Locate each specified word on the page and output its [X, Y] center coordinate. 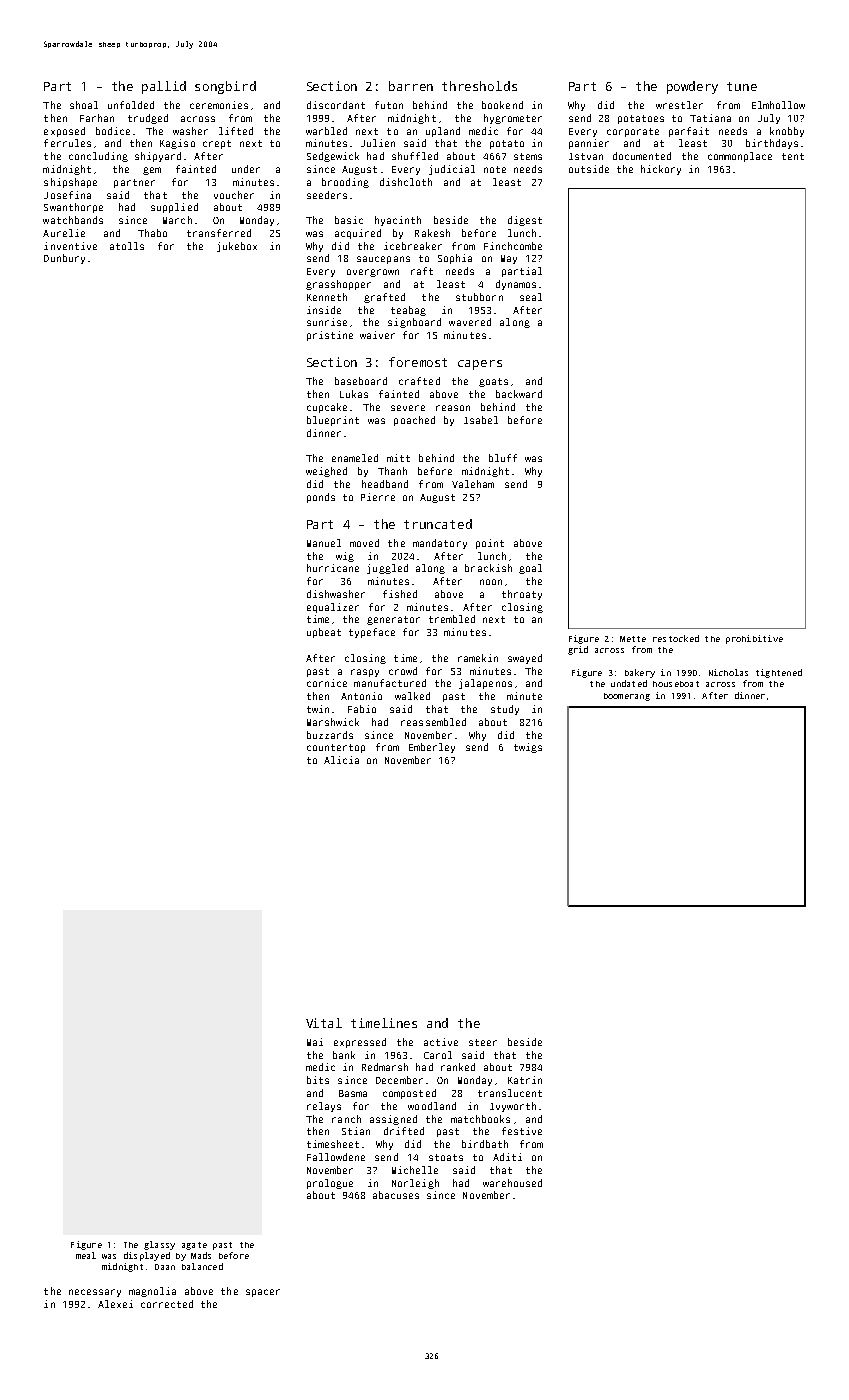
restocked [676, 638]
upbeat [324, 633]
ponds [321, 498]
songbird [225, 87]
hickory [661, 170]
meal [86, 1255]
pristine [330, 336]
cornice [327, 683]
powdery [692, 87]
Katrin [525, 1080]
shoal [84, 105]
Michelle [415, 1170]
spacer [263, 1293]
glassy [159, 1245]
